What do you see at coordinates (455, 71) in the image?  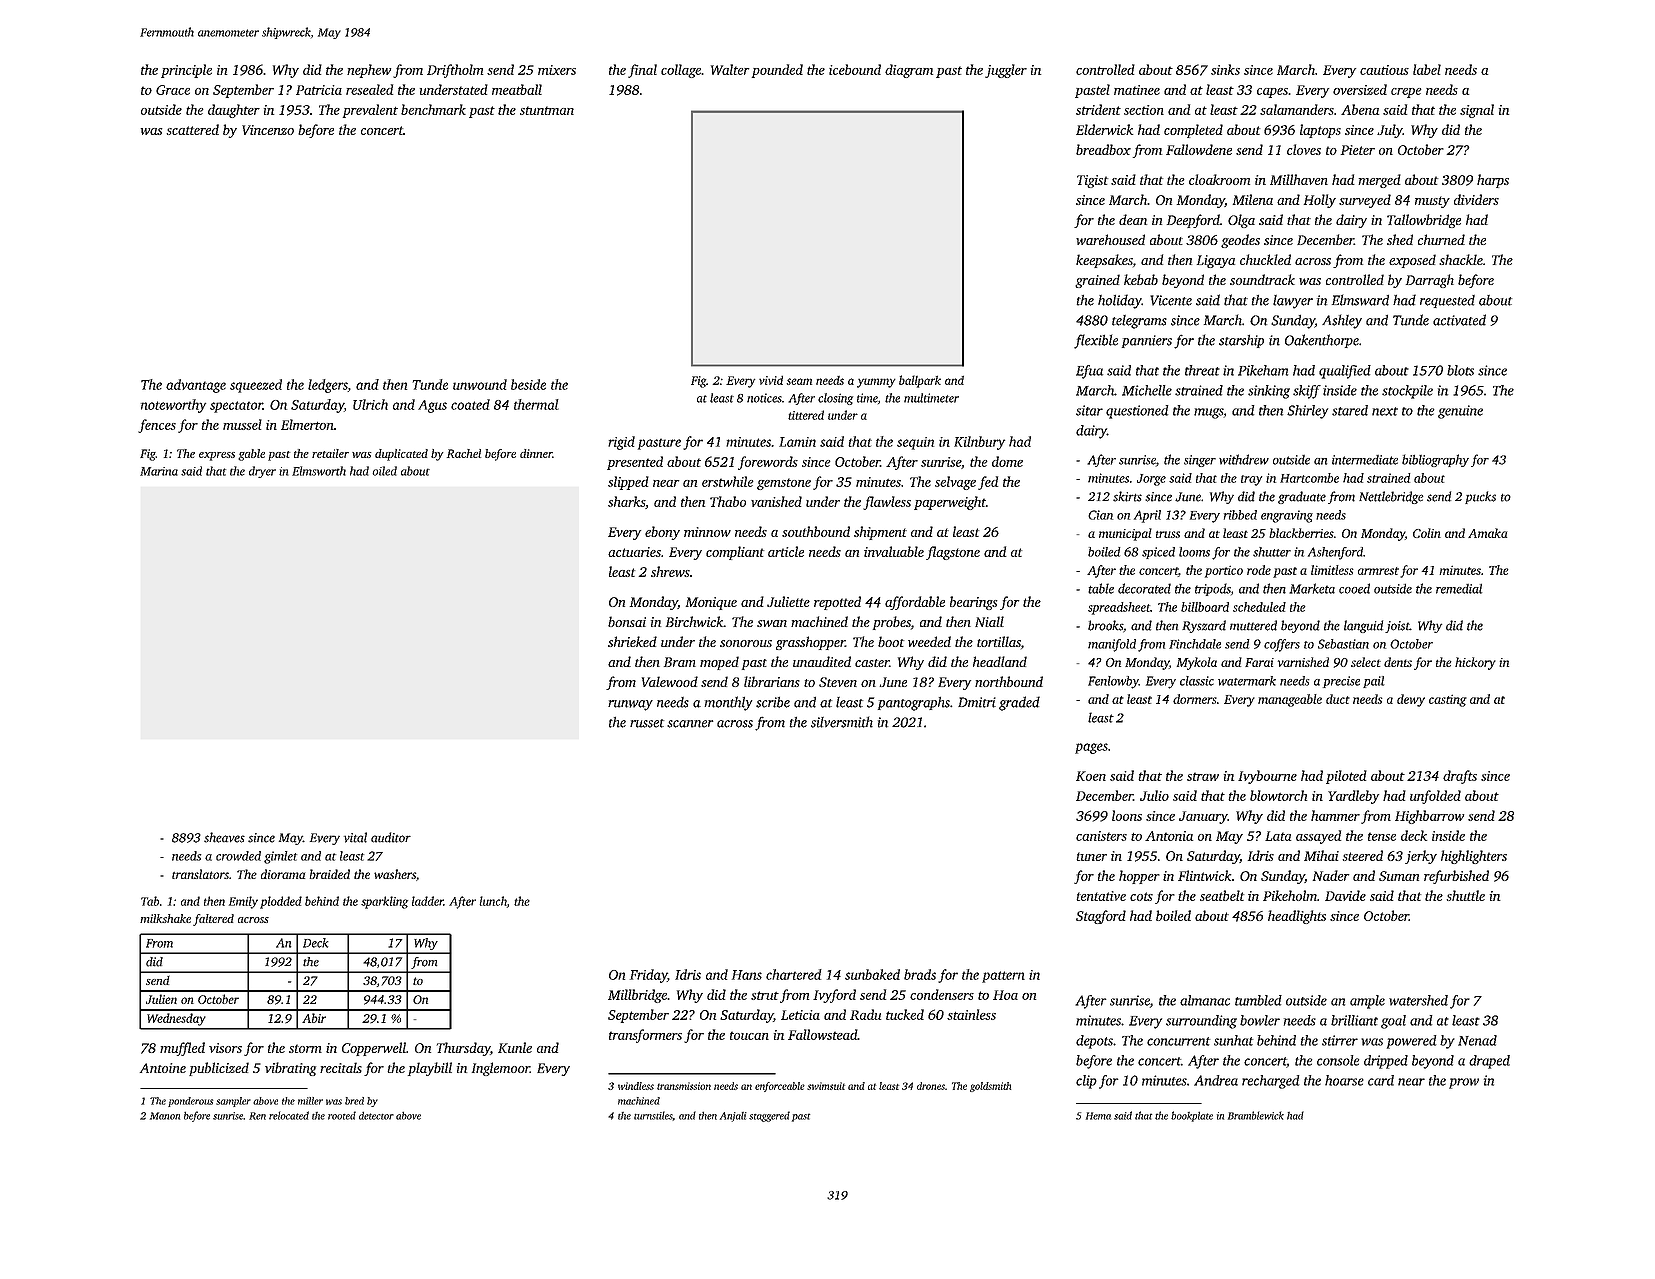 I see `Driftholm` at bounding box center [455, 71].
